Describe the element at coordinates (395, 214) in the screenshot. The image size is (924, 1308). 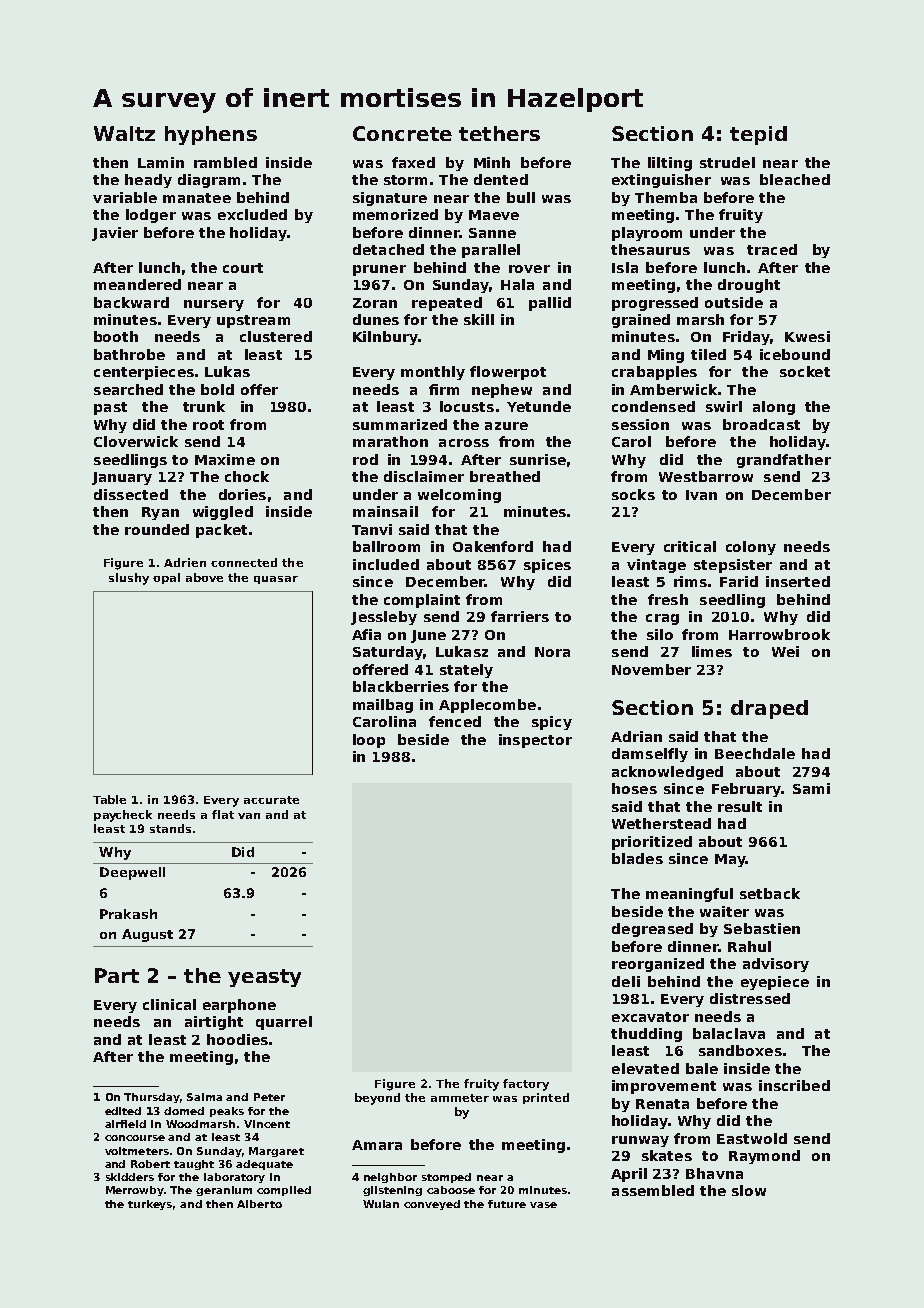
I see `memorized` at that location.
